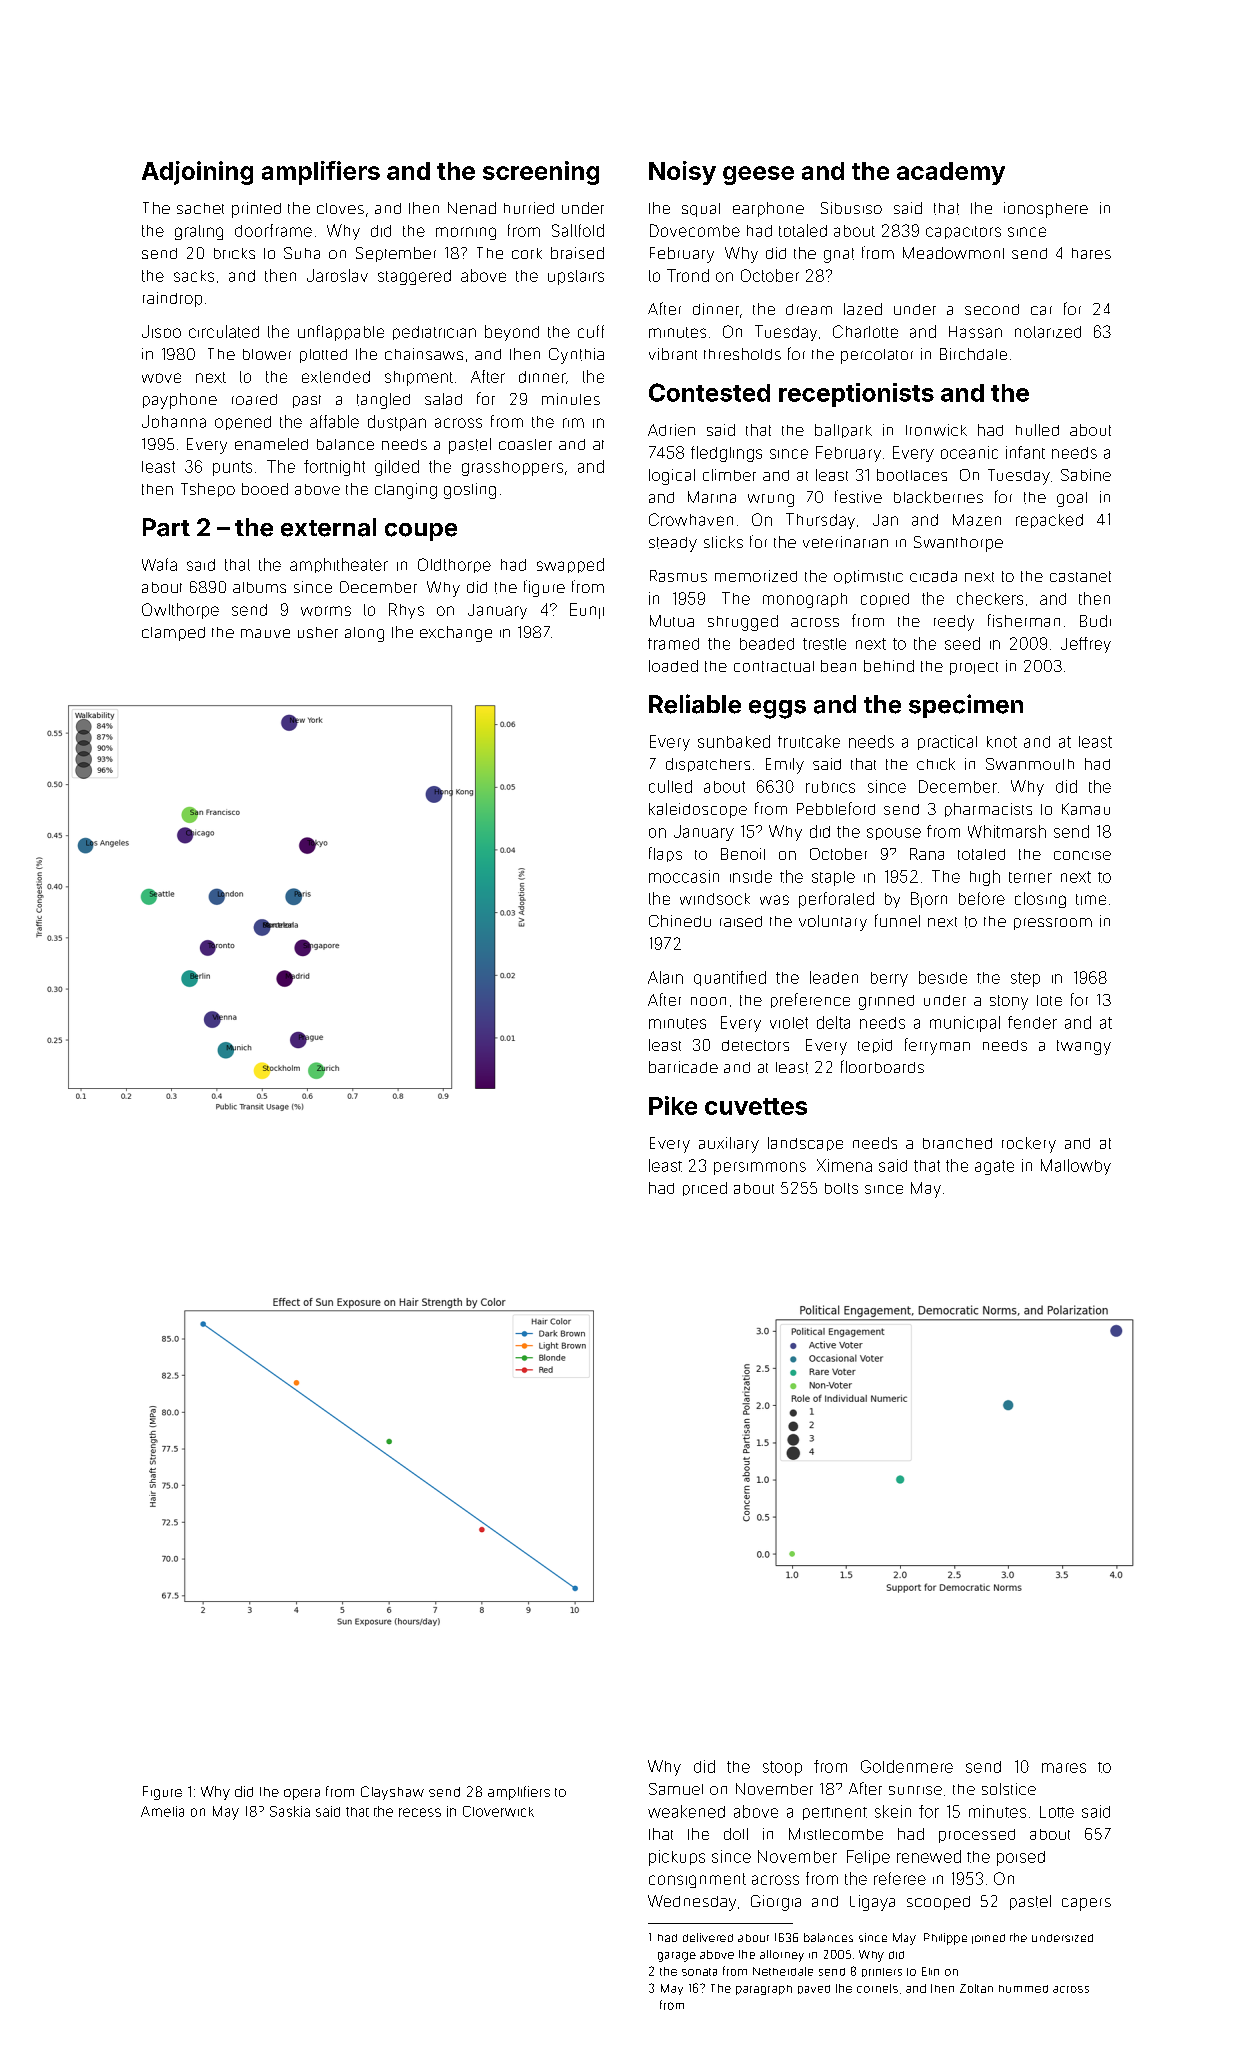 This image has width=1253, height=2064. Describe the element at coordinates (856, 395) in the image. I see `receptionists` at that location.
